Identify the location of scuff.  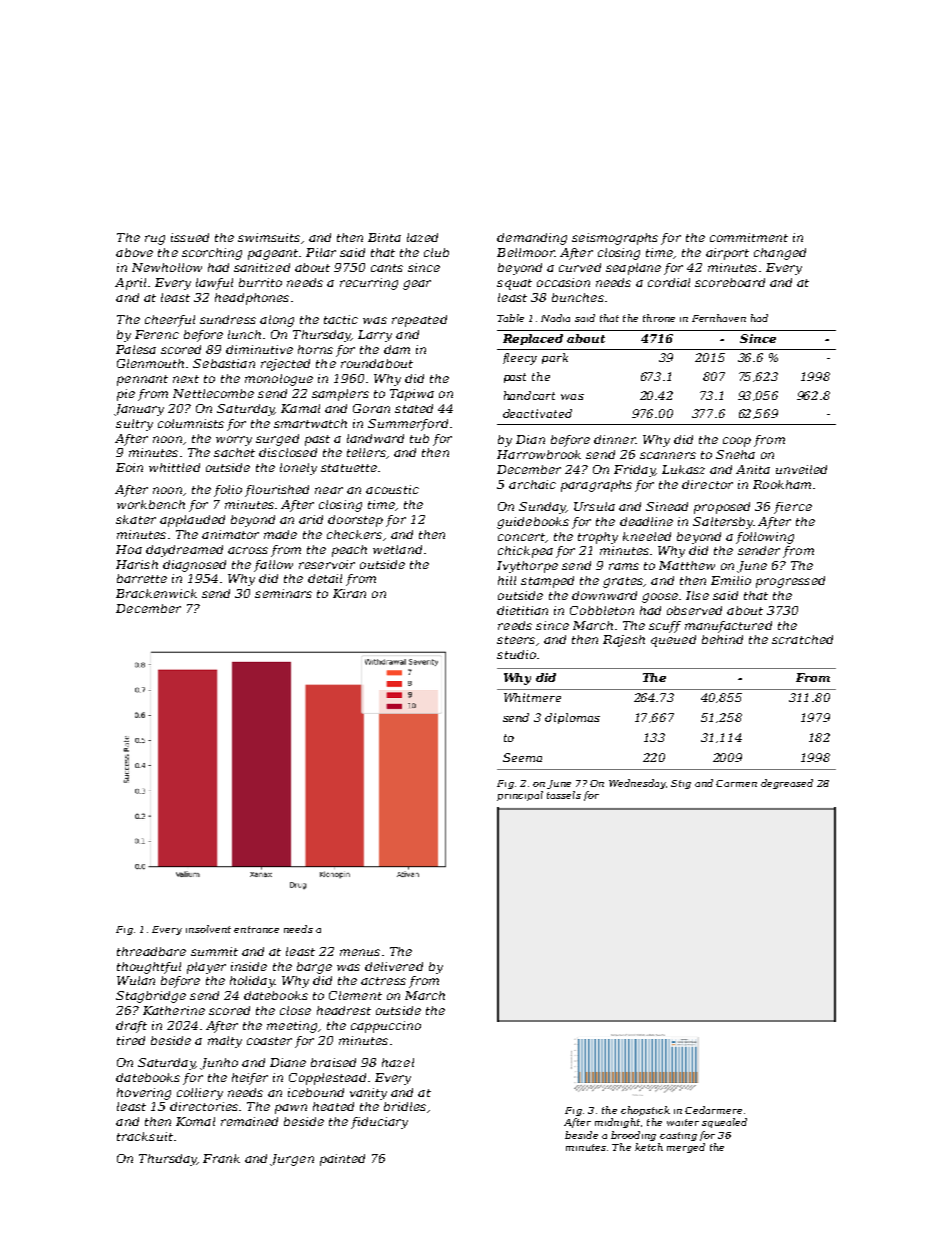
(665, 627).
